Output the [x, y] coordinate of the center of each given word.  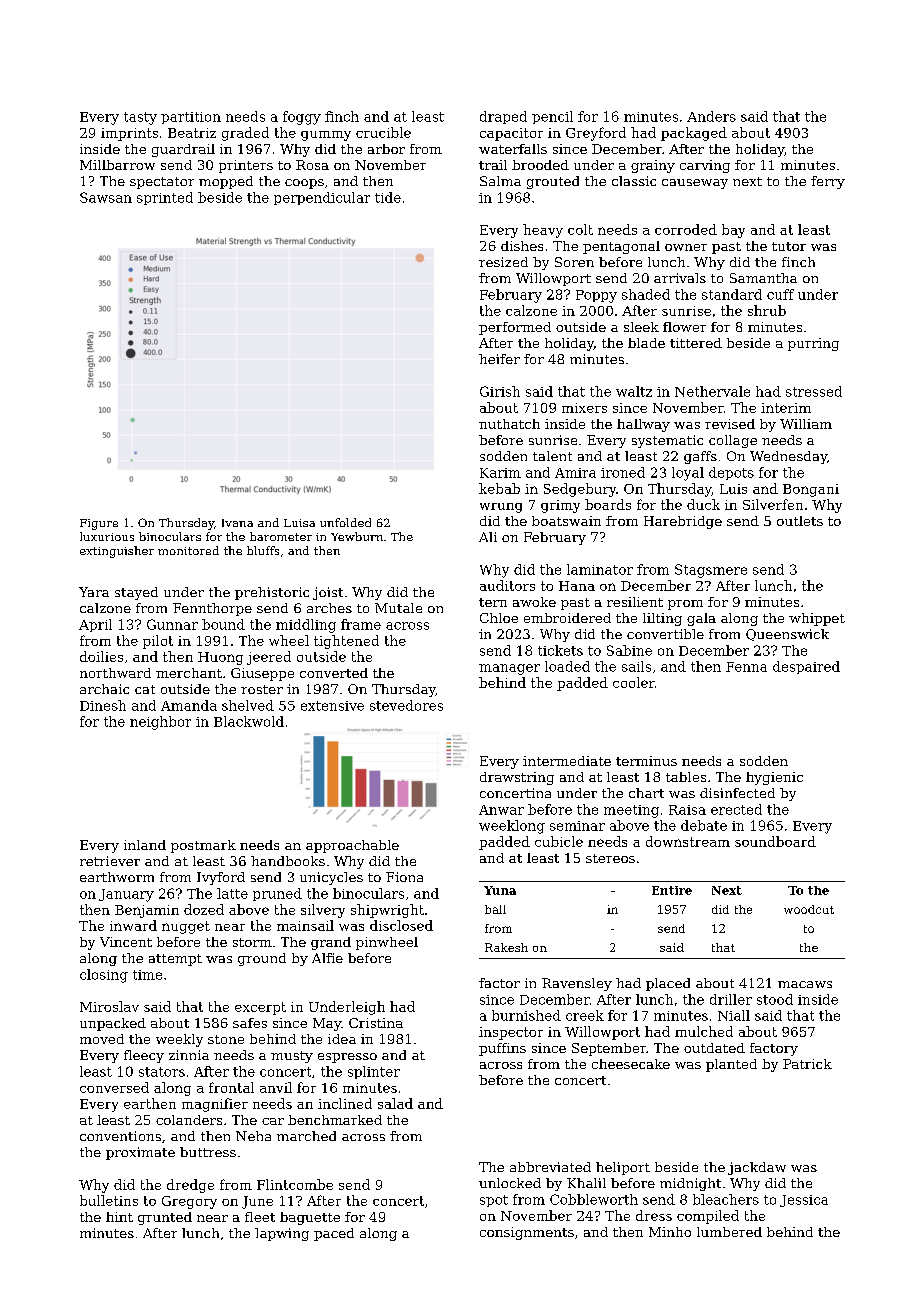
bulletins [109, 1200]
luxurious [107, 536]
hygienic [774, 778]
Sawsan [106, 197]
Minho [670, 1232]
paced [334, 1234]
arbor [386, 149]
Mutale [398, 608]
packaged [694, 134]
